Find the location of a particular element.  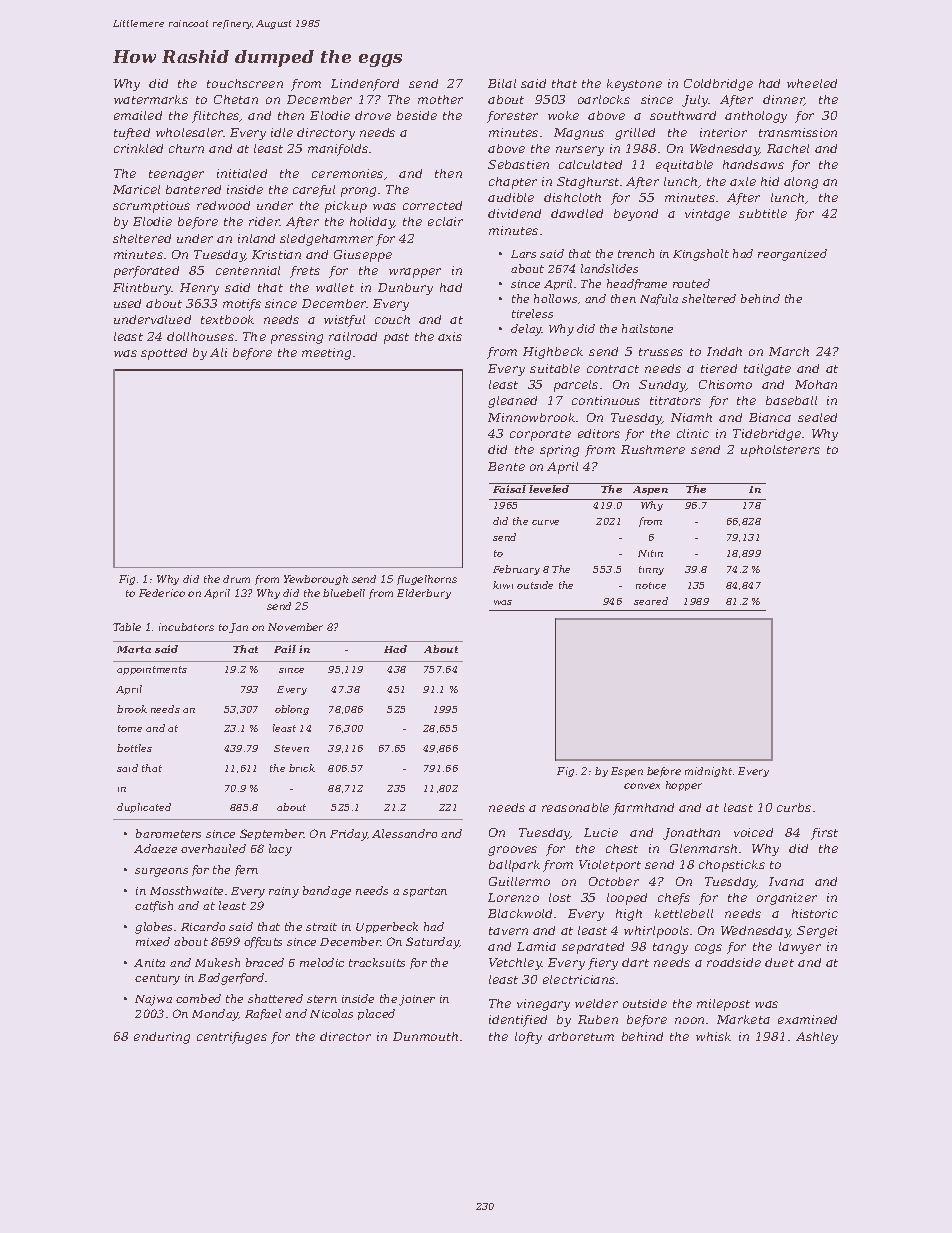

March is located at coordinates (789, 351).
